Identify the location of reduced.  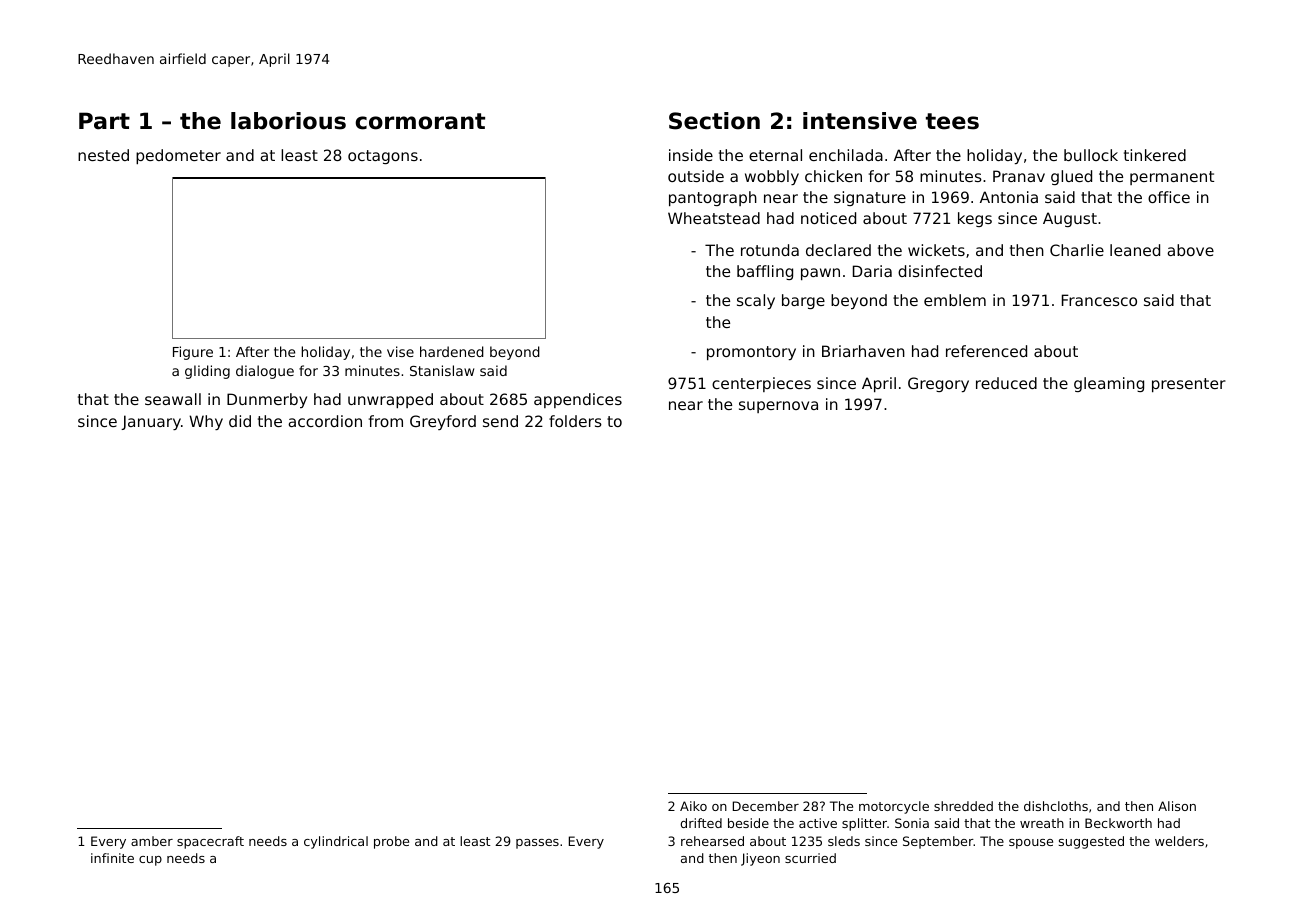
(1006, 383).
